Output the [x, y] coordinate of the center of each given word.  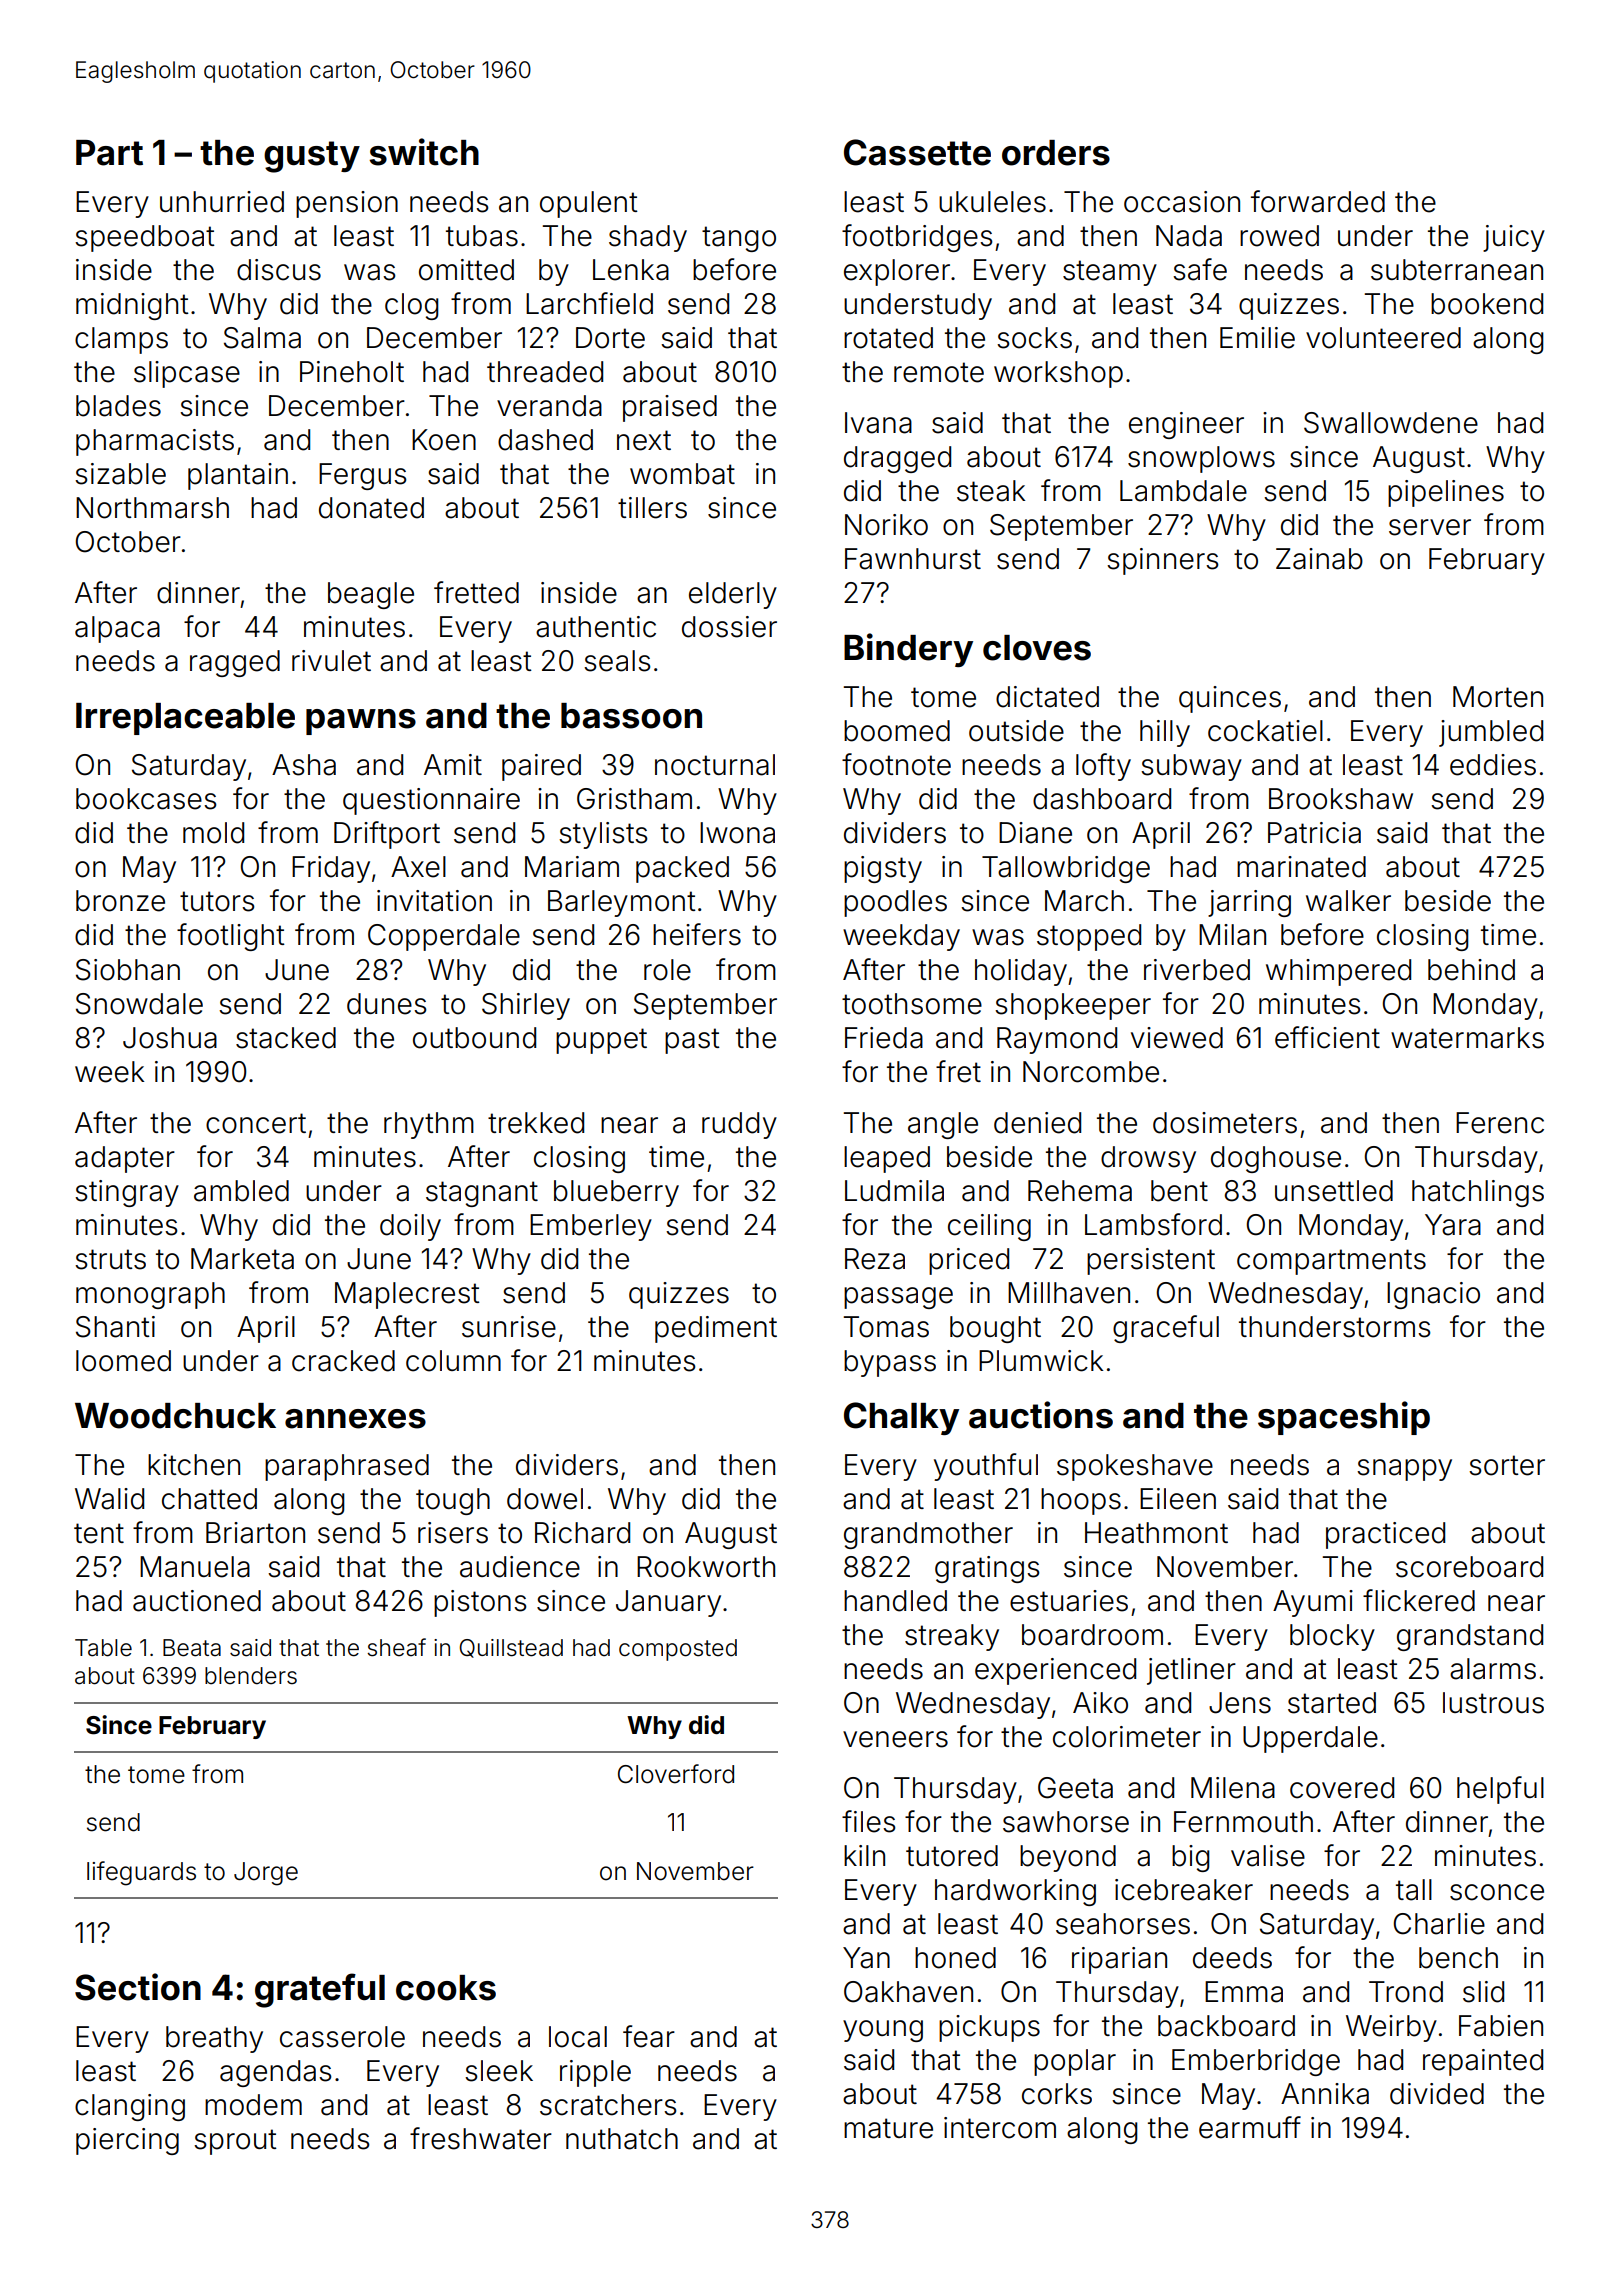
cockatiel [1265, 731]
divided [1437, 2094]
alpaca [117, 629]
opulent [589, 204]
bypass [890, 1363]
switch [424, 152]
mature [888, 2128]
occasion [1182, 202]
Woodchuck [175, 1416]
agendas [275, 2073]
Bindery [908, 650]
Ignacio [1433, 1295]
